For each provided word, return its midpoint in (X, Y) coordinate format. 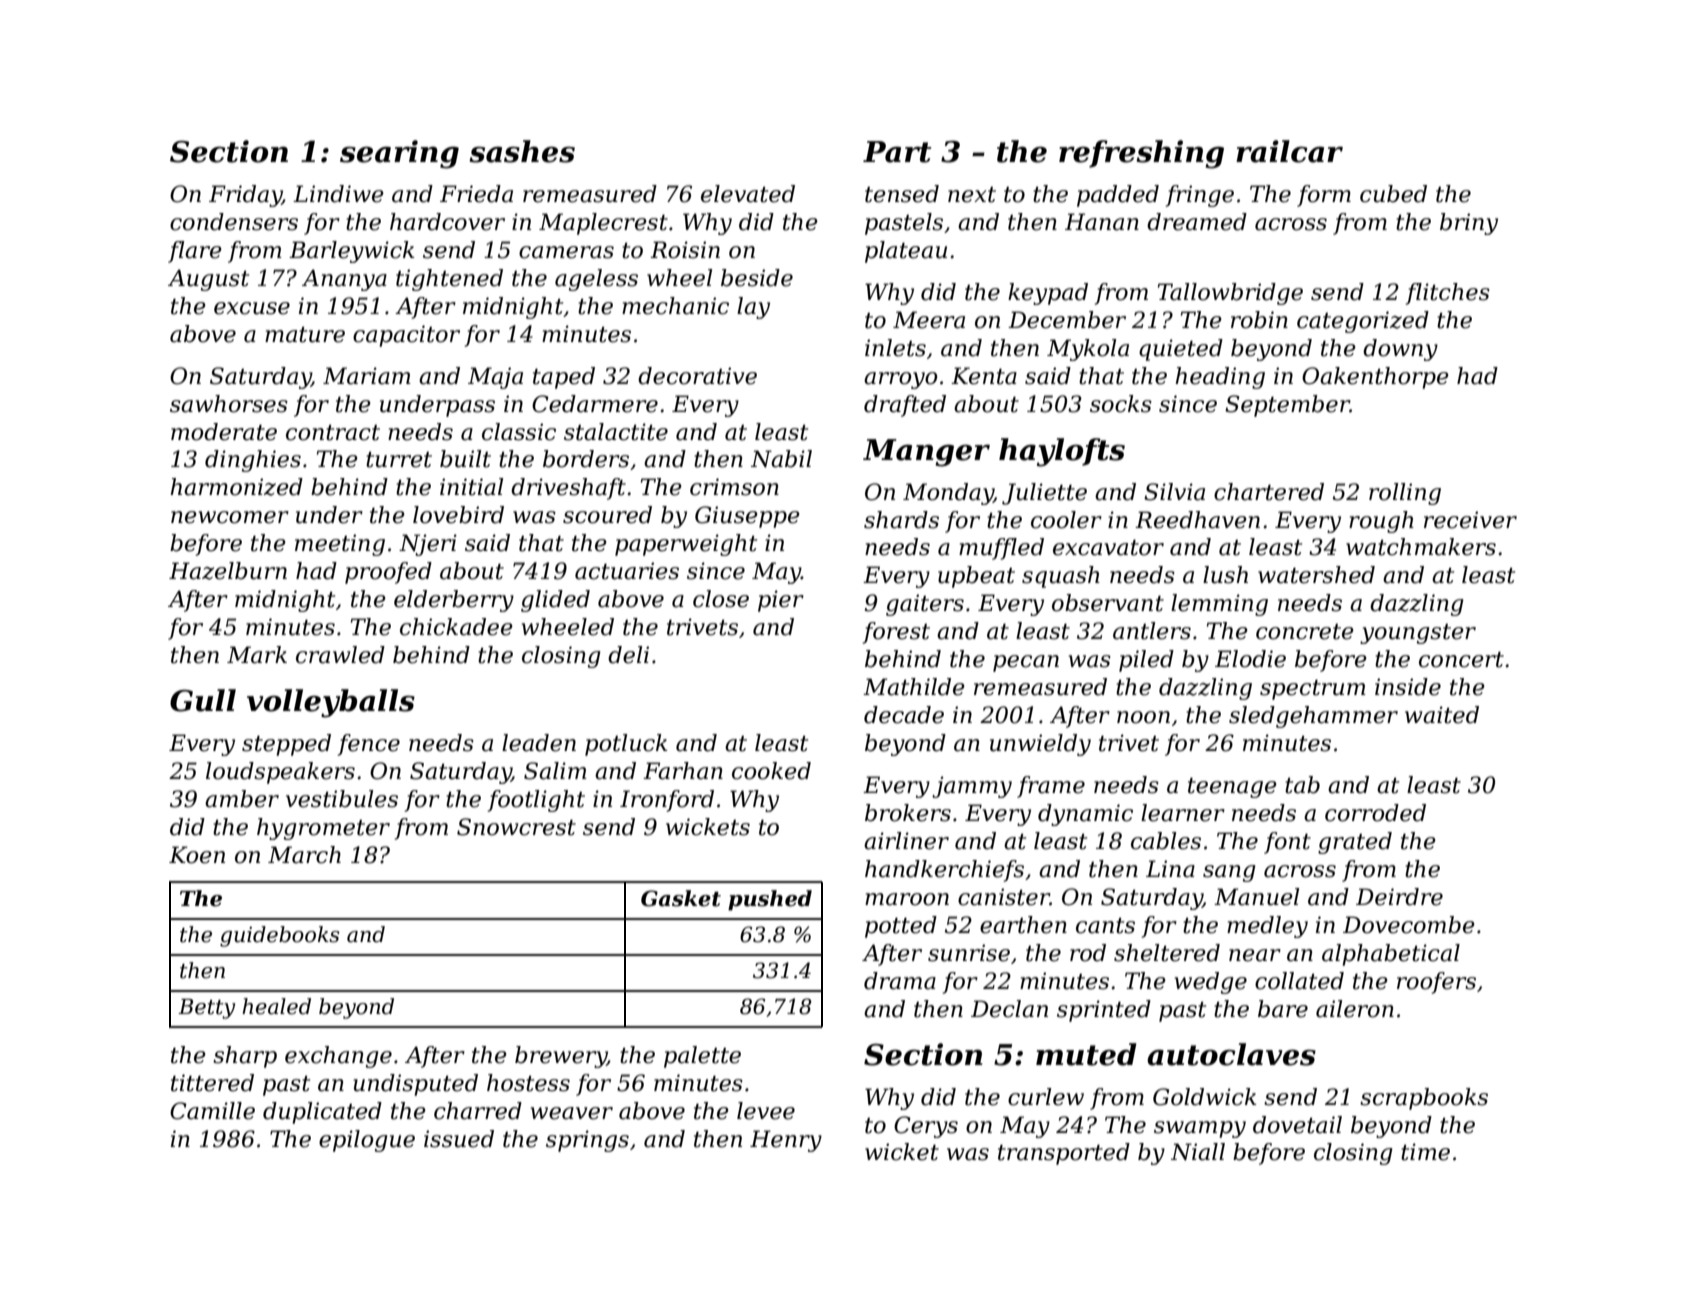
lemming (1219, 605)
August (208, 280)
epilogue (367, 1141)
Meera (929, 320)
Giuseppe (747, 517)
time (1425, 1152)
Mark (257, 655)
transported (1064, 1154)
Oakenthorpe (1375, 378)
